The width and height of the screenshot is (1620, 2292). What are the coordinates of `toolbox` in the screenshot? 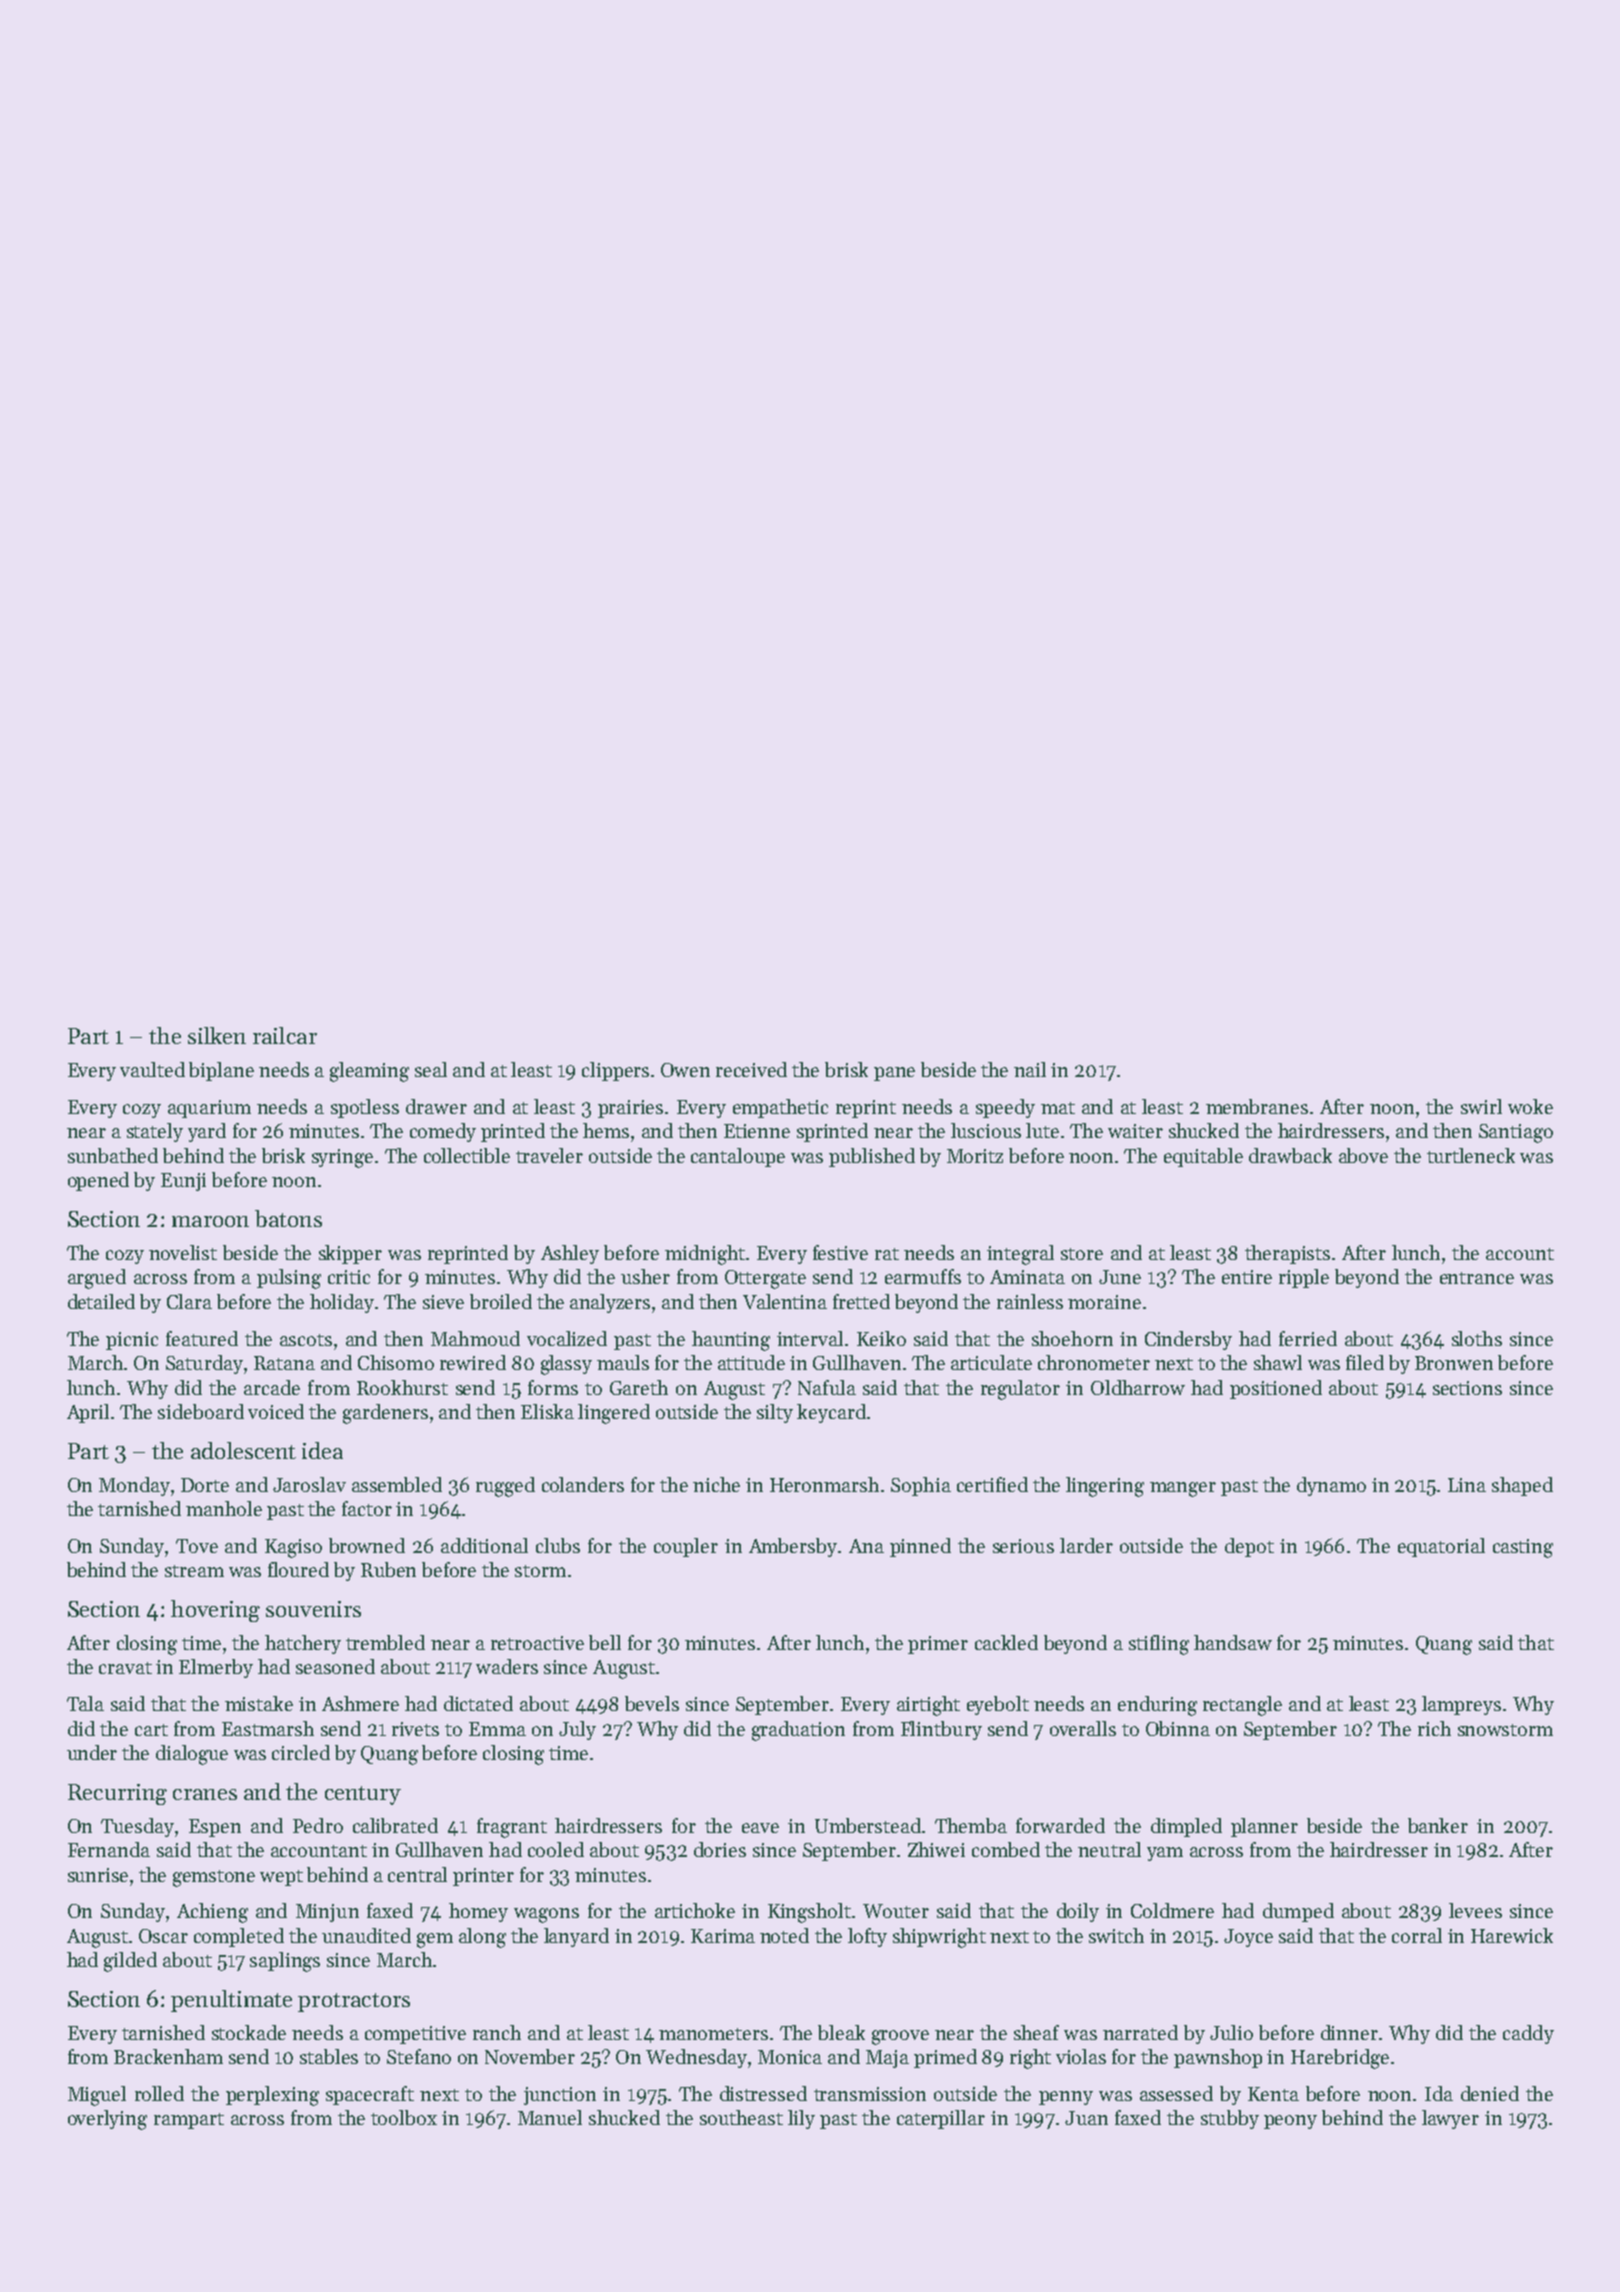 It's located at (404, 2117).
